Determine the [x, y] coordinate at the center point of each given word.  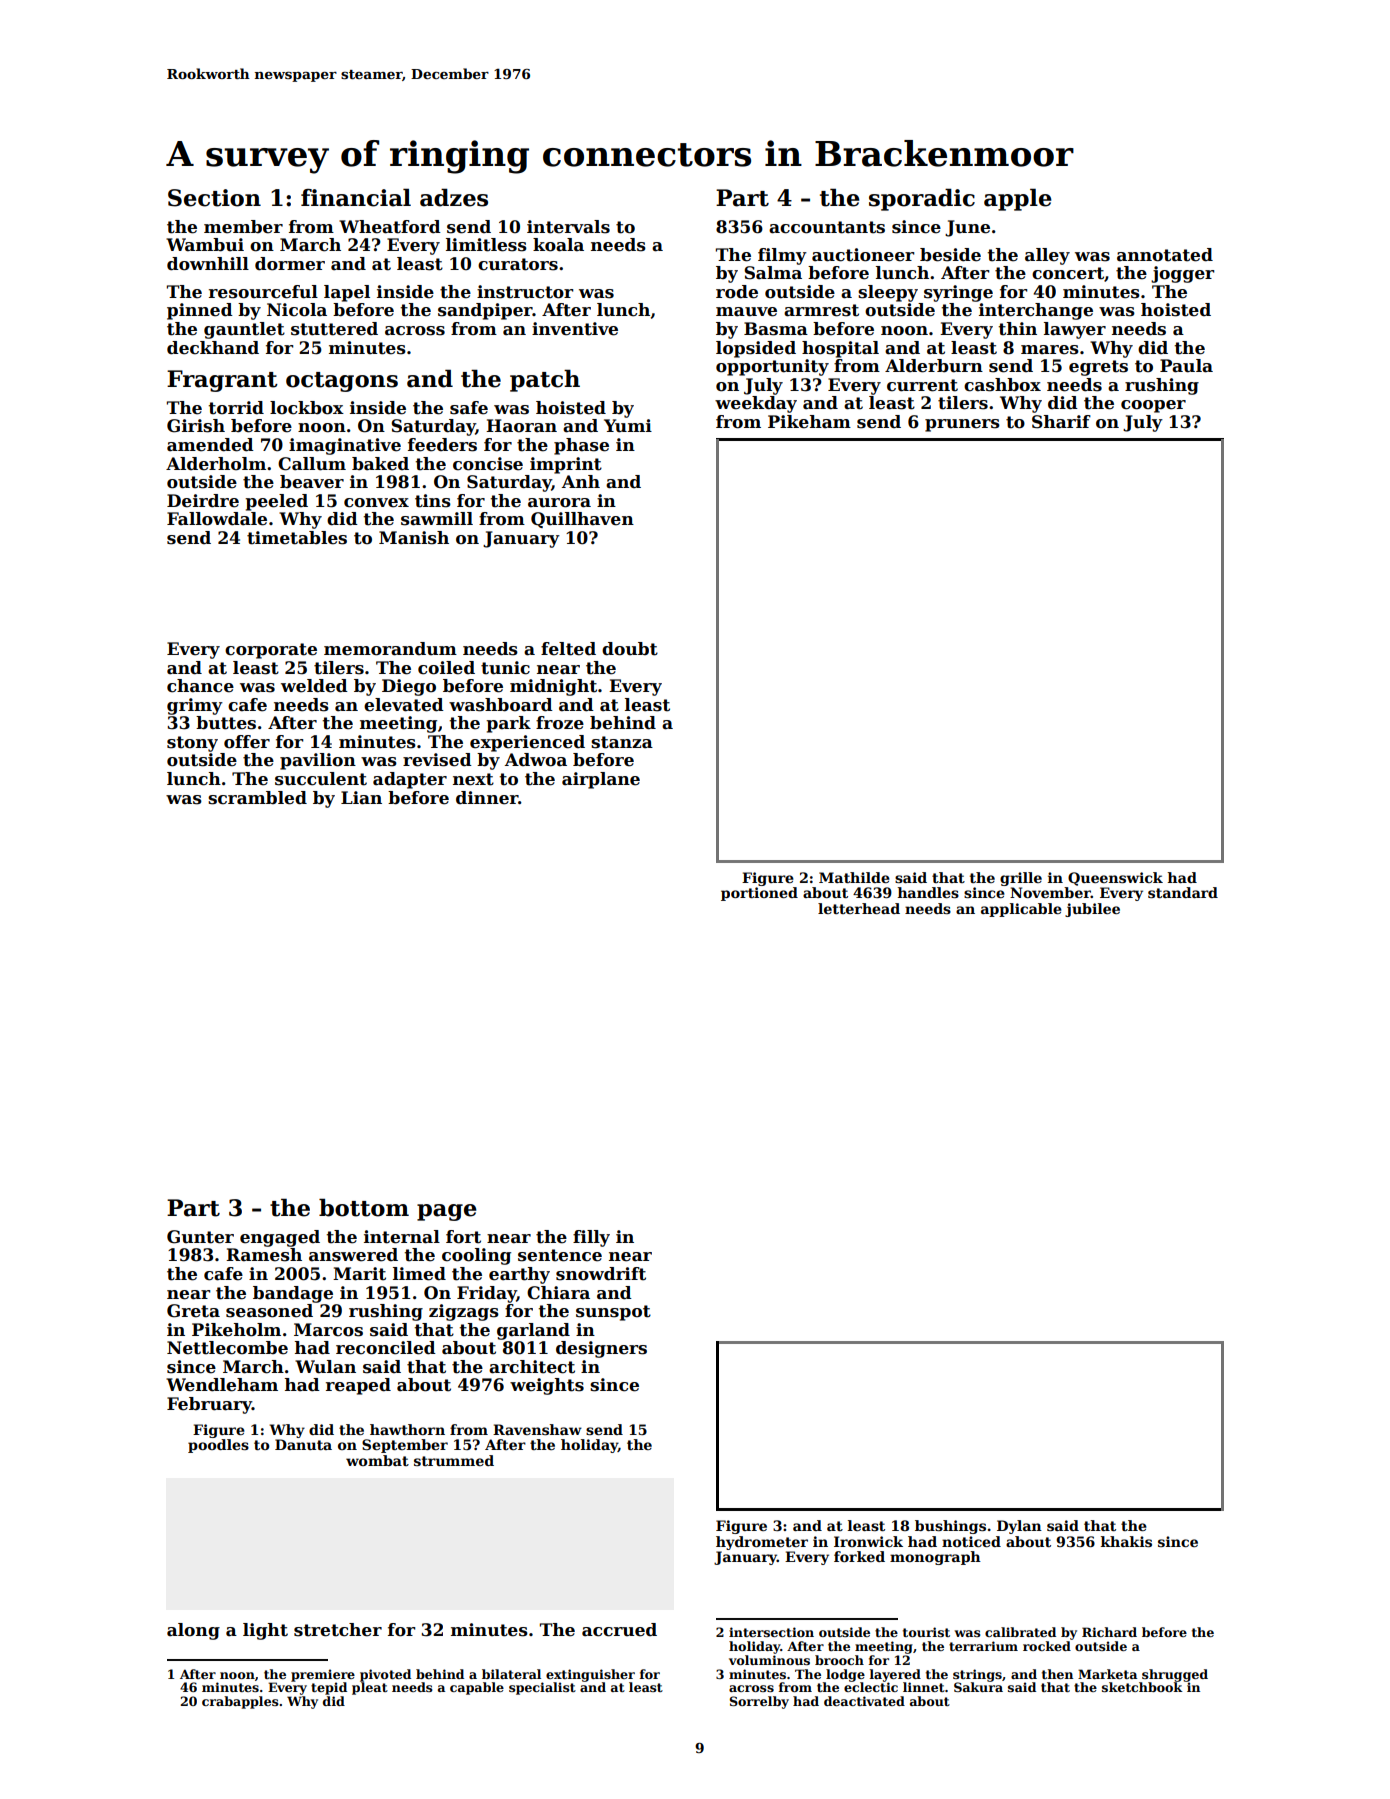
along [193, 1631]
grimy [195, 706]
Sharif [1061, 422]
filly [591, 1238]
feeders [442, 445]
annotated [1165, 255]
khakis [1126, 1541]
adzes [454, 197]
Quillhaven [582, 520]
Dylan [1019, 1527]
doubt [630, 649]
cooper [1153, 406]
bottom [364, 1207]
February [209, 1405]
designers [601, 1349]
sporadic [922, 199]
